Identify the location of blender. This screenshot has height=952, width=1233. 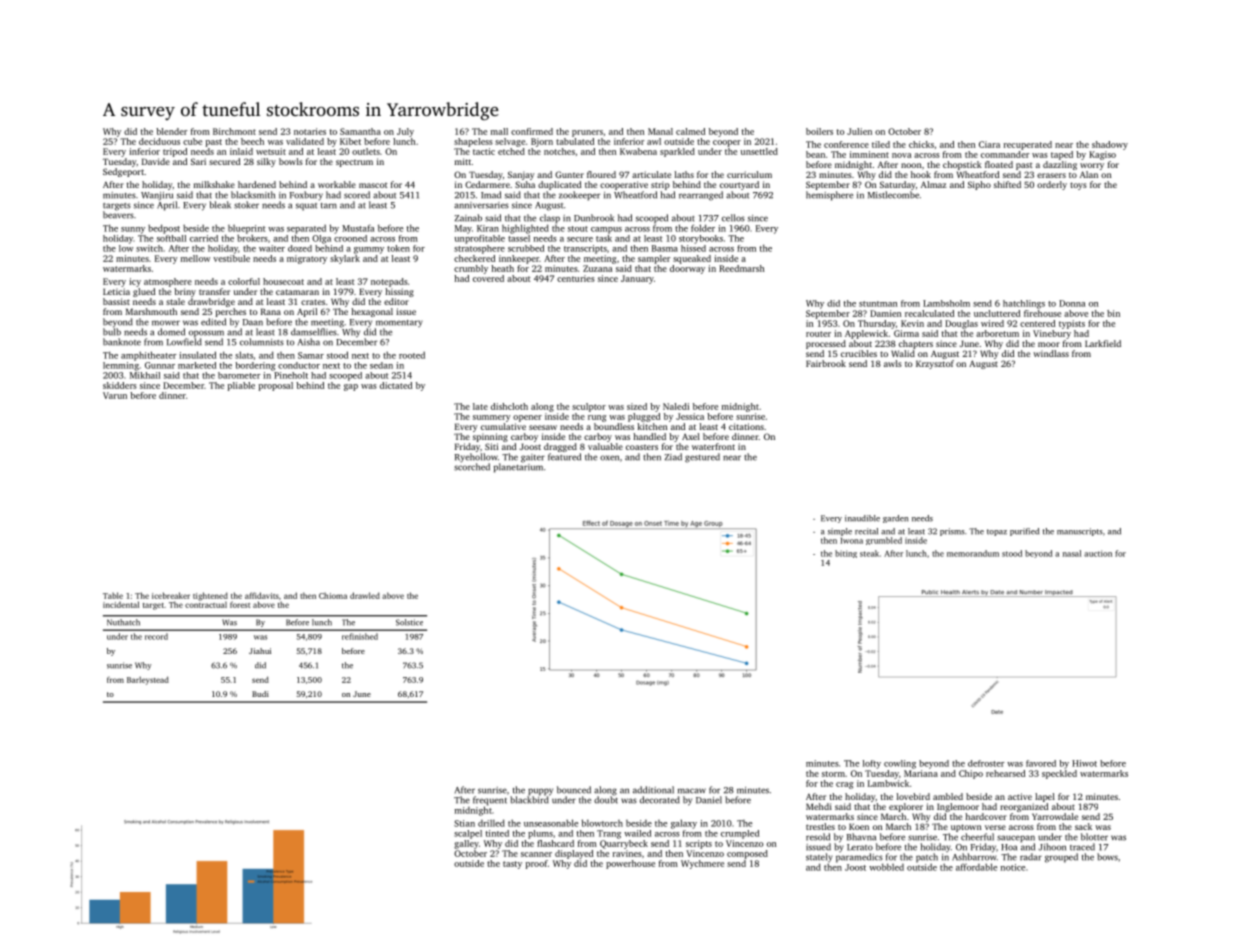
(171, 131).
